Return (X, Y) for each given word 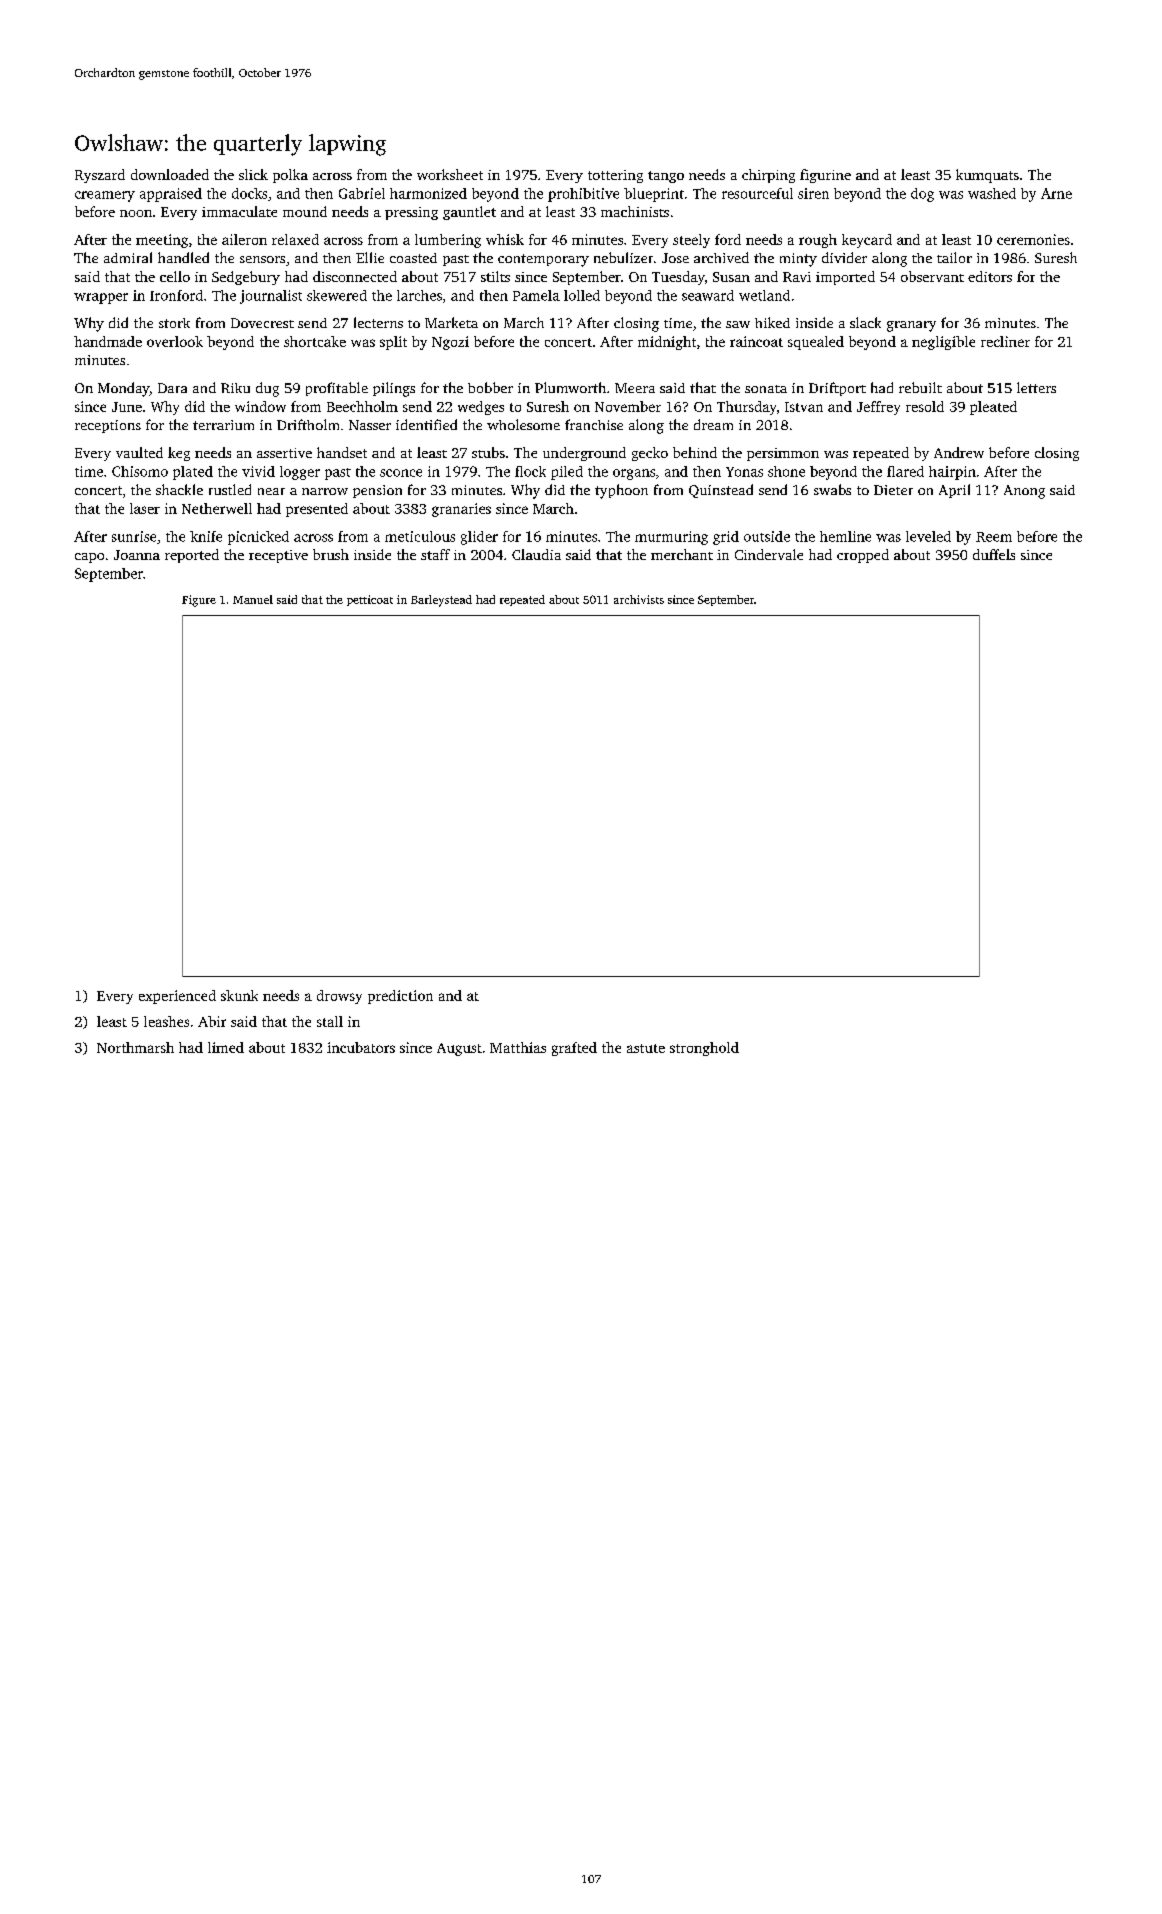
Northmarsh (135, 1047)
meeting (162, 241)
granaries (461, 510)
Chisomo (140, 471)
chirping (768, 176)
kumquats (987, 176)
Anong (1024, 492)
